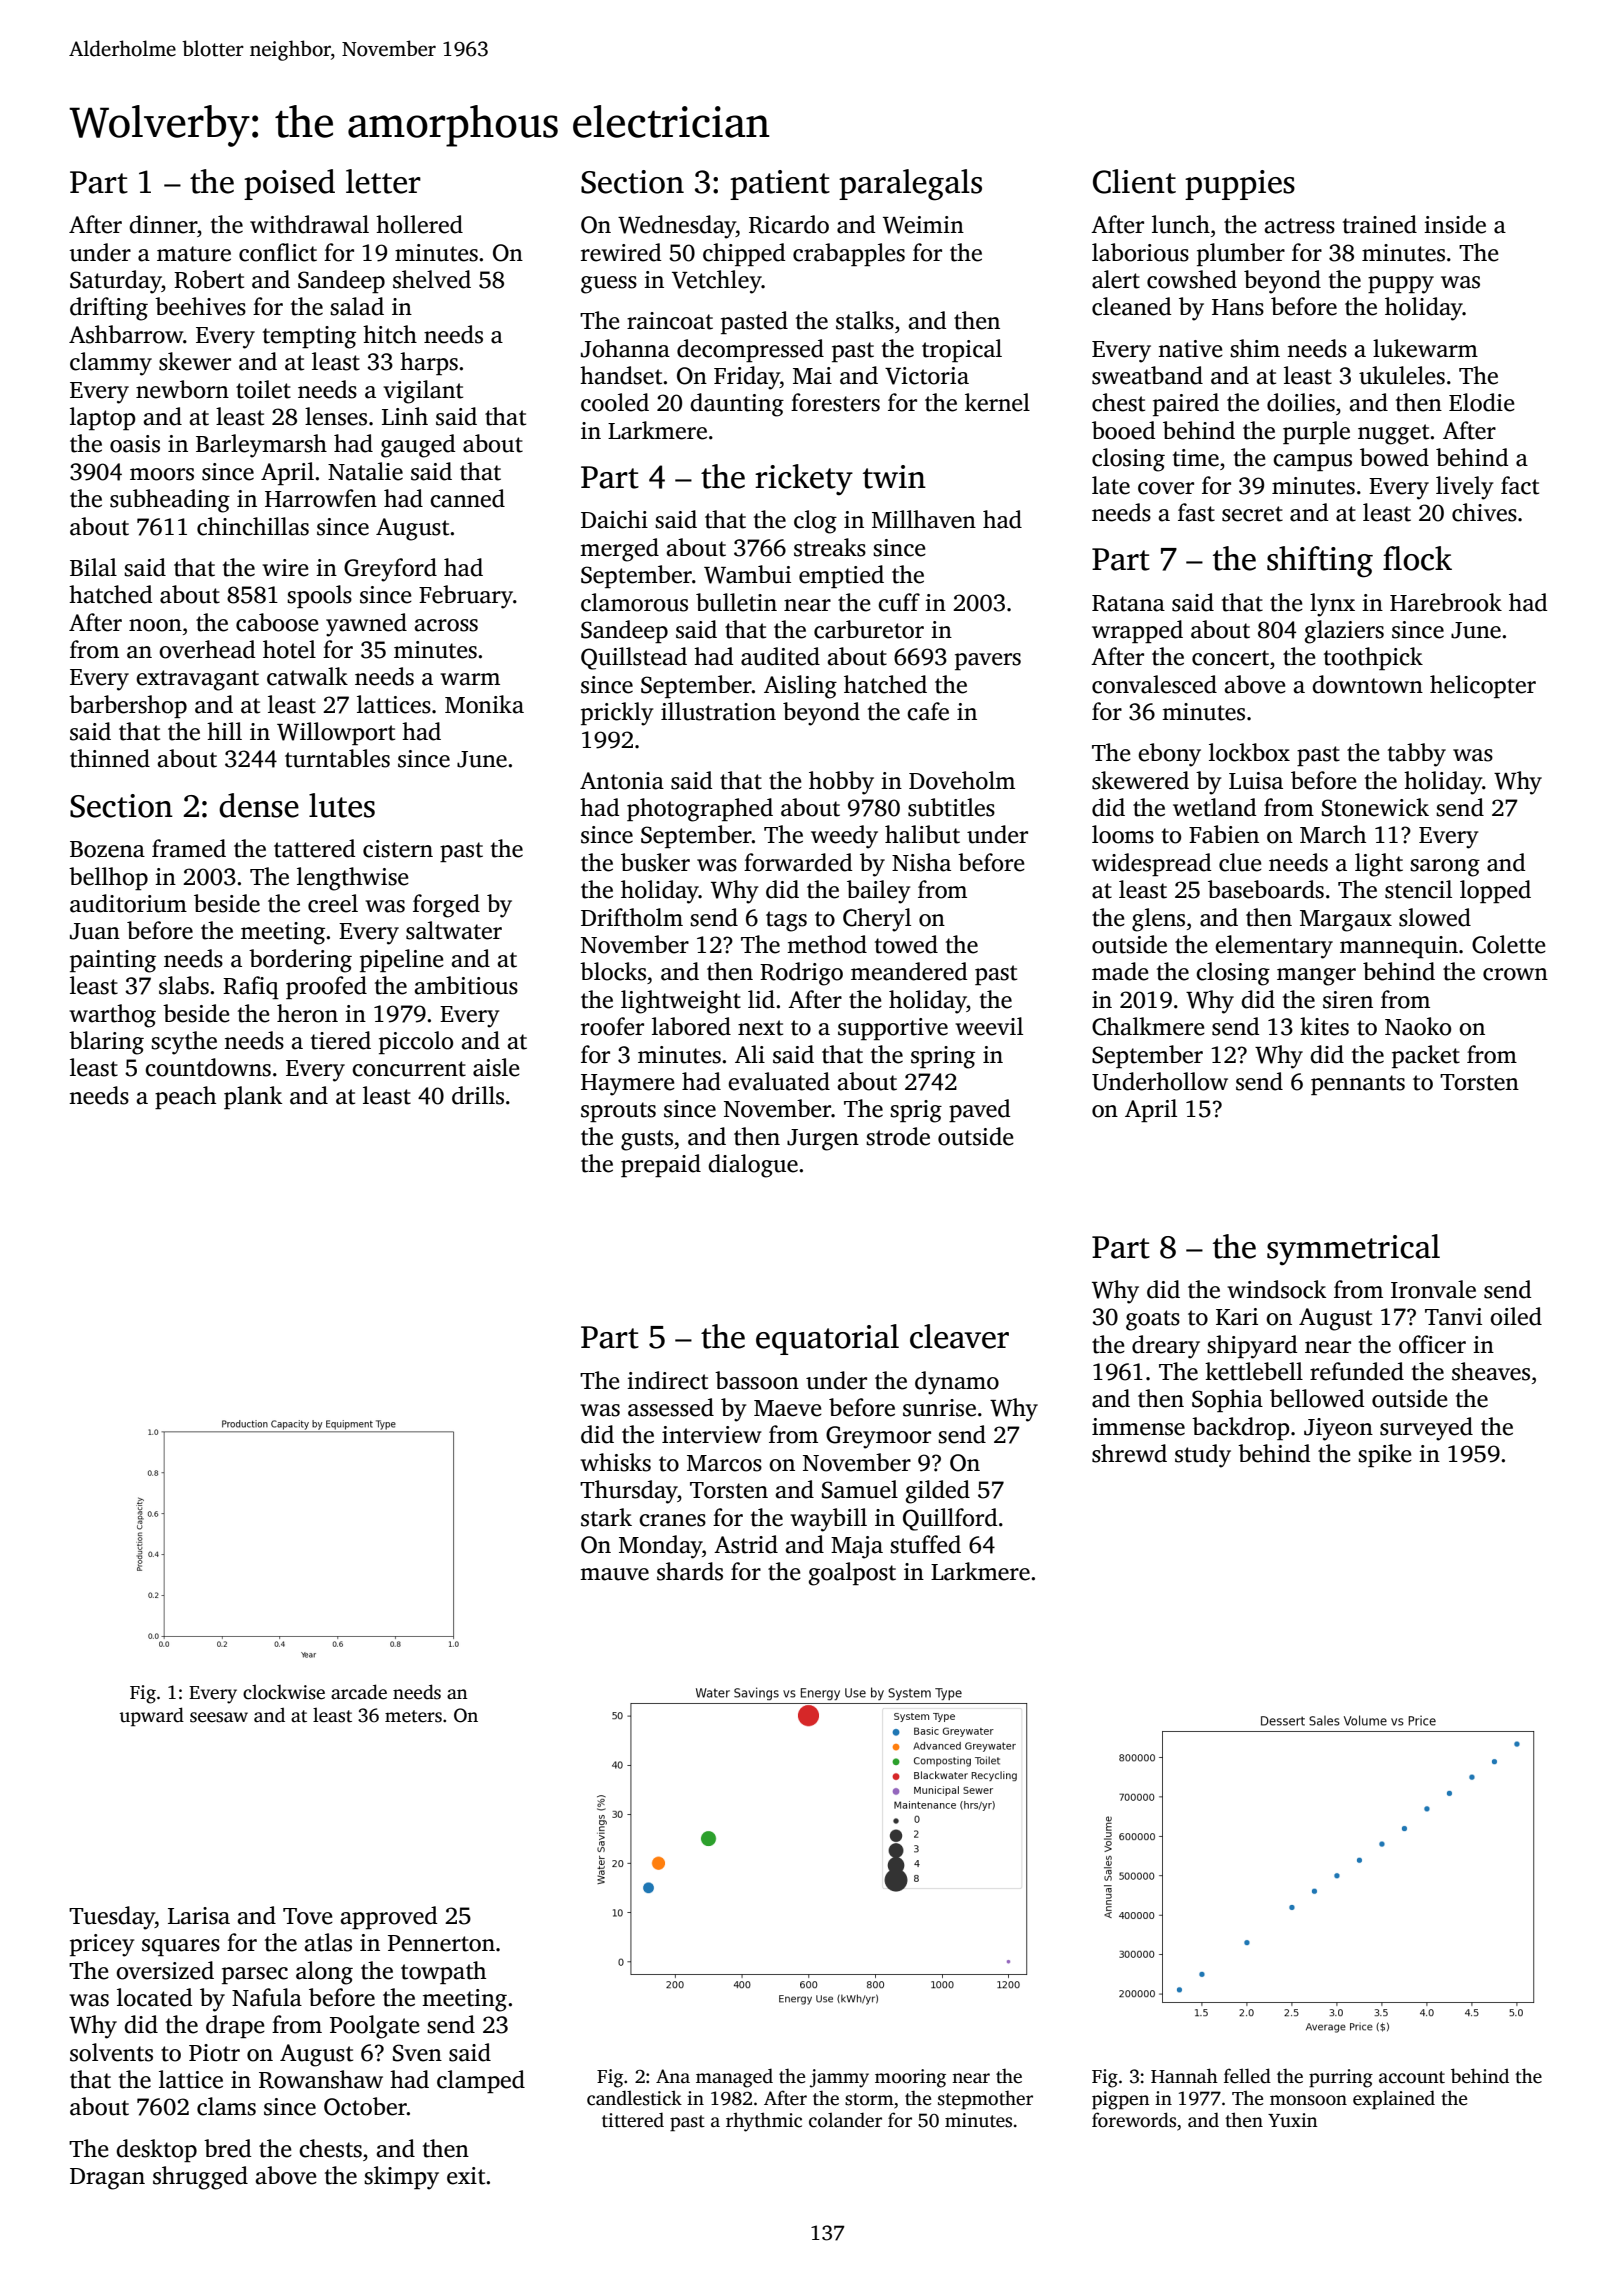 Image resolution: width=1620 pixels, height=2292 pixels. I want to click on vigilant, so click(423, 392).
